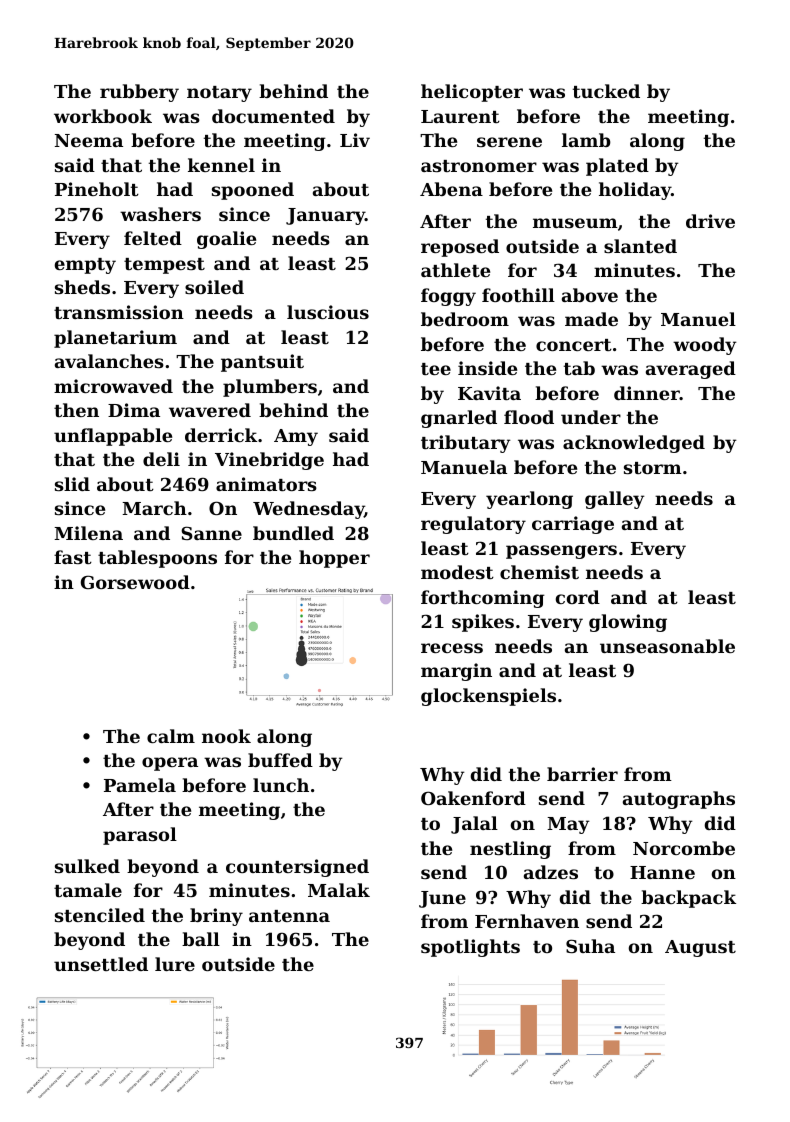  Describe the element at coordinates (175, 964) in the image. I see `lure` at that location.
